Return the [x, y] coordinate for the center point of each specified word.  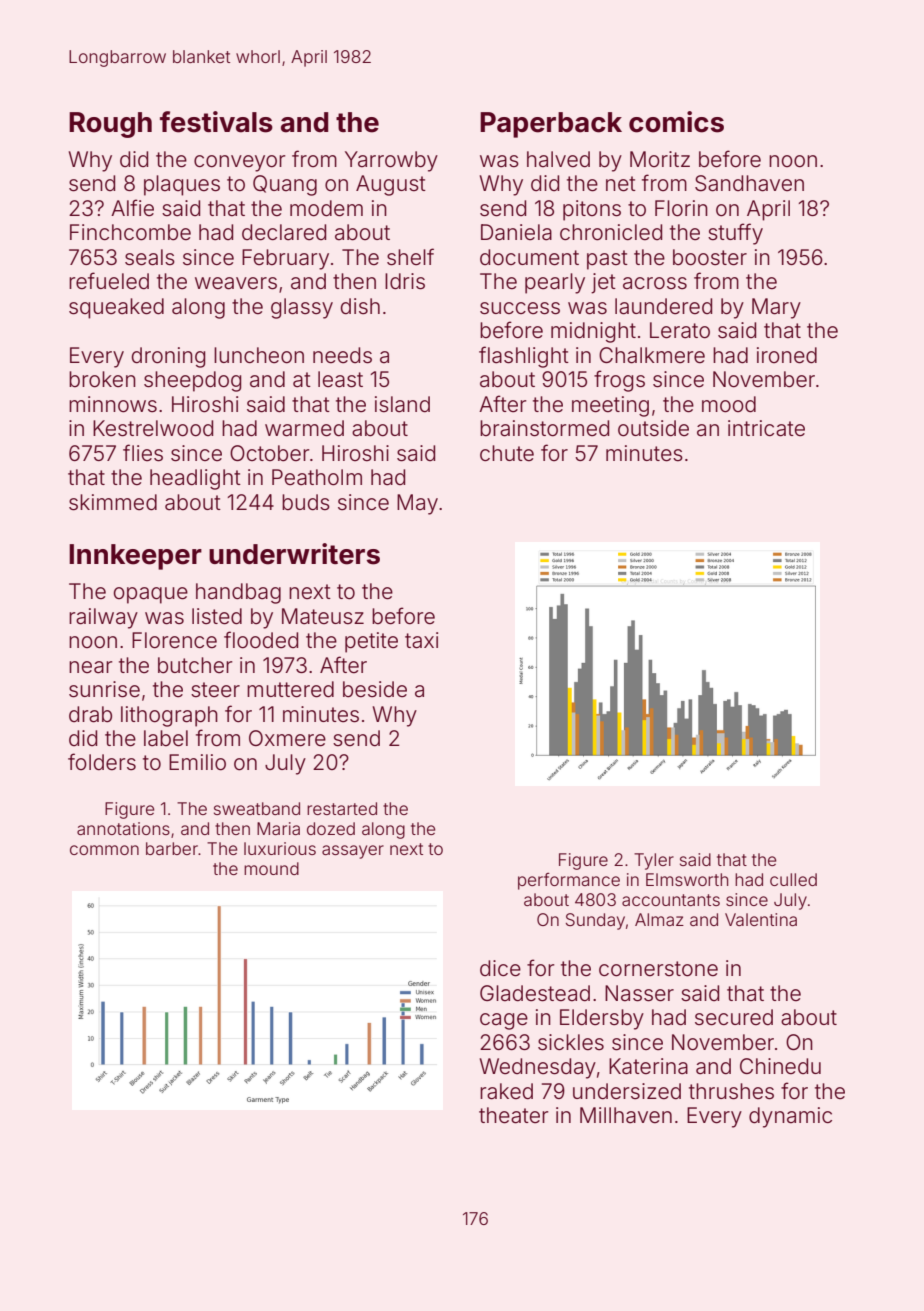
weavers [236, 283]
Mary [776, 308]
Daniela [516, 232]
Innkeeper [135, 557]
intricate [766, 428]
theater [513, 1115]
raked [506, 1091]
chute [507, 453]
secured [734, 1017]
